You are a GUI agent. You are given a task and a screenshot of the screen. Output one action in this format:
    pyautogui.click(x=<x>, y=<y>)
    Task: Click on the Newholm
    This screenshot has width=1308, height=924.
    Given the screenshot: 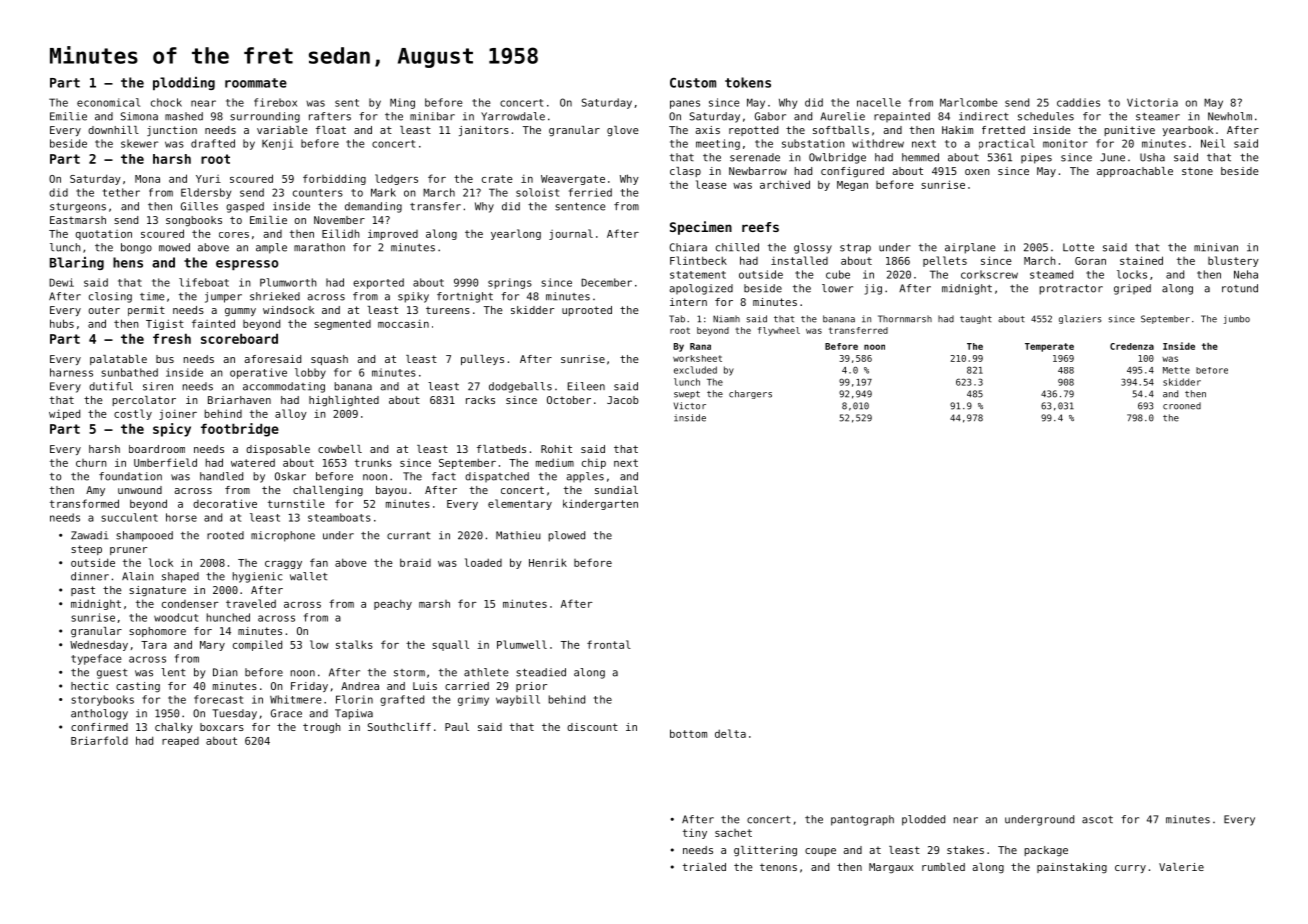 What is the action you would take?
    pyautogui.click(x=1230, y=116)
